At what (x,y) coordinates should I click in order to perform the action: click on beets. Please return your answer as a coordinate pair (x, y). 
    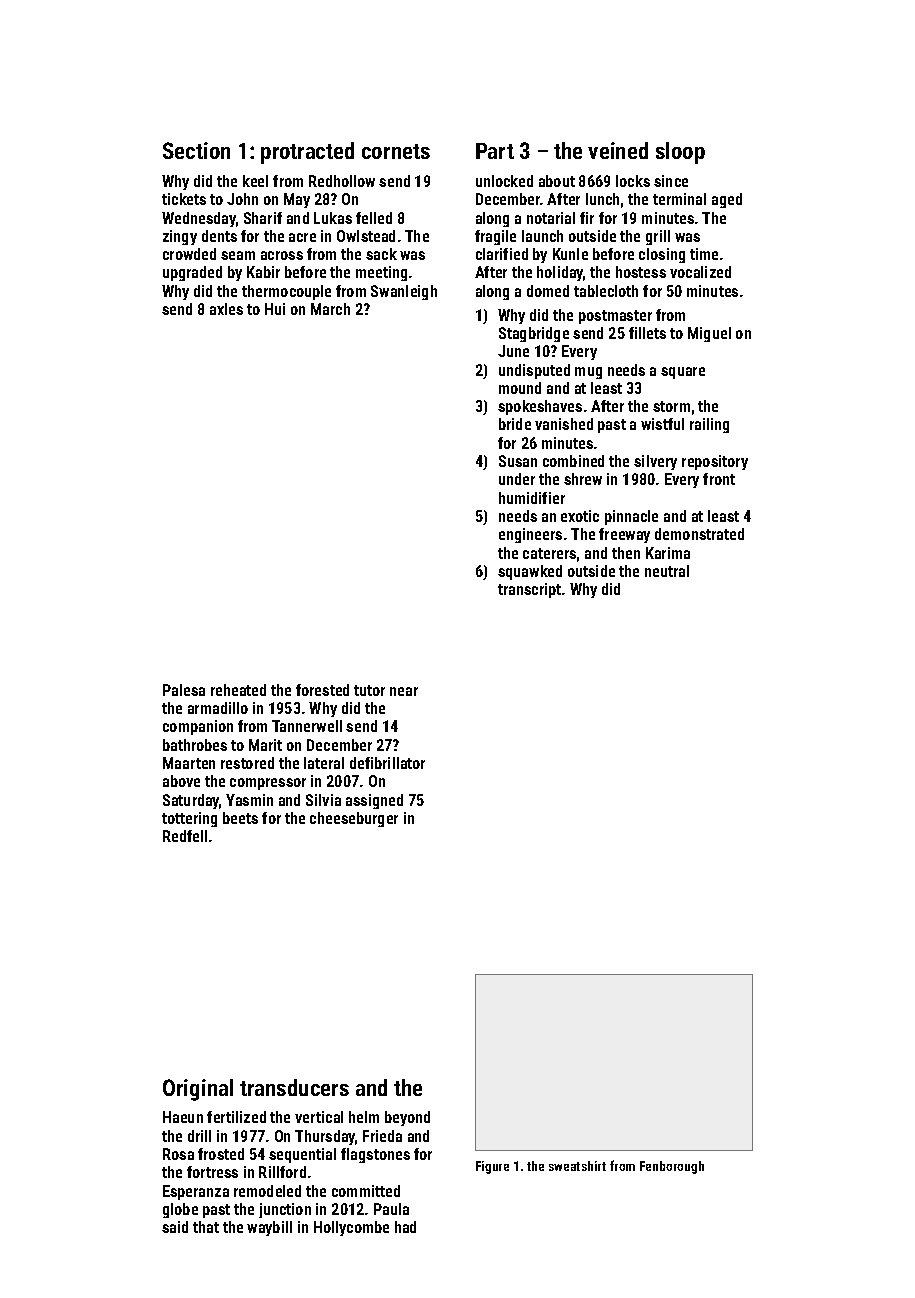
    Looking at the image, I should click on (240, 818).
